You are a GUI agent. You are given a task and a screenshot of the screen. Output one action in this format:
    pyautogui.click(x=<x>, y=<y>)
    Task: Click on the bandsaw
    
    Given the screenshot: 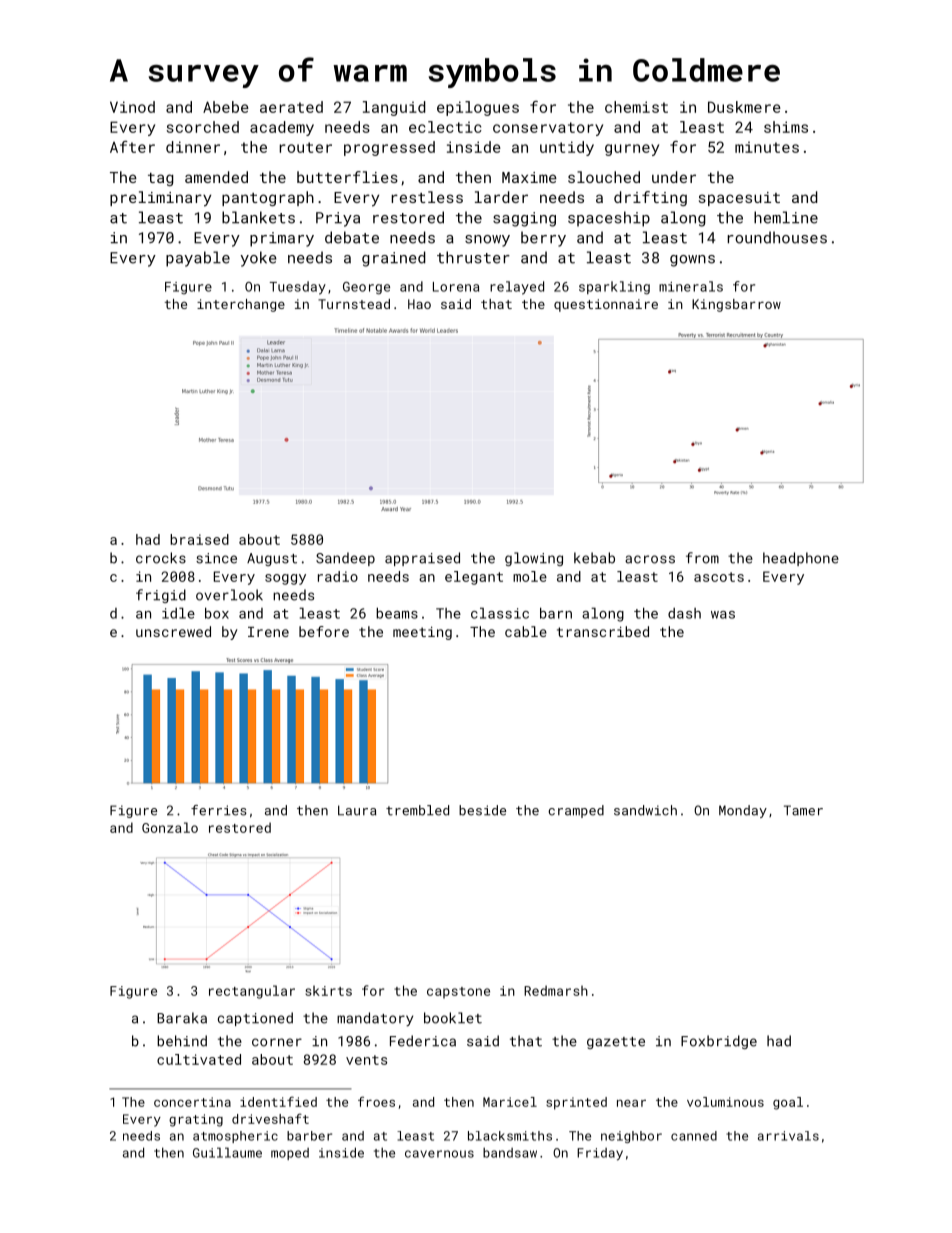 What is the action you would take?
    pyautogui.click(x=510, y=1153)
